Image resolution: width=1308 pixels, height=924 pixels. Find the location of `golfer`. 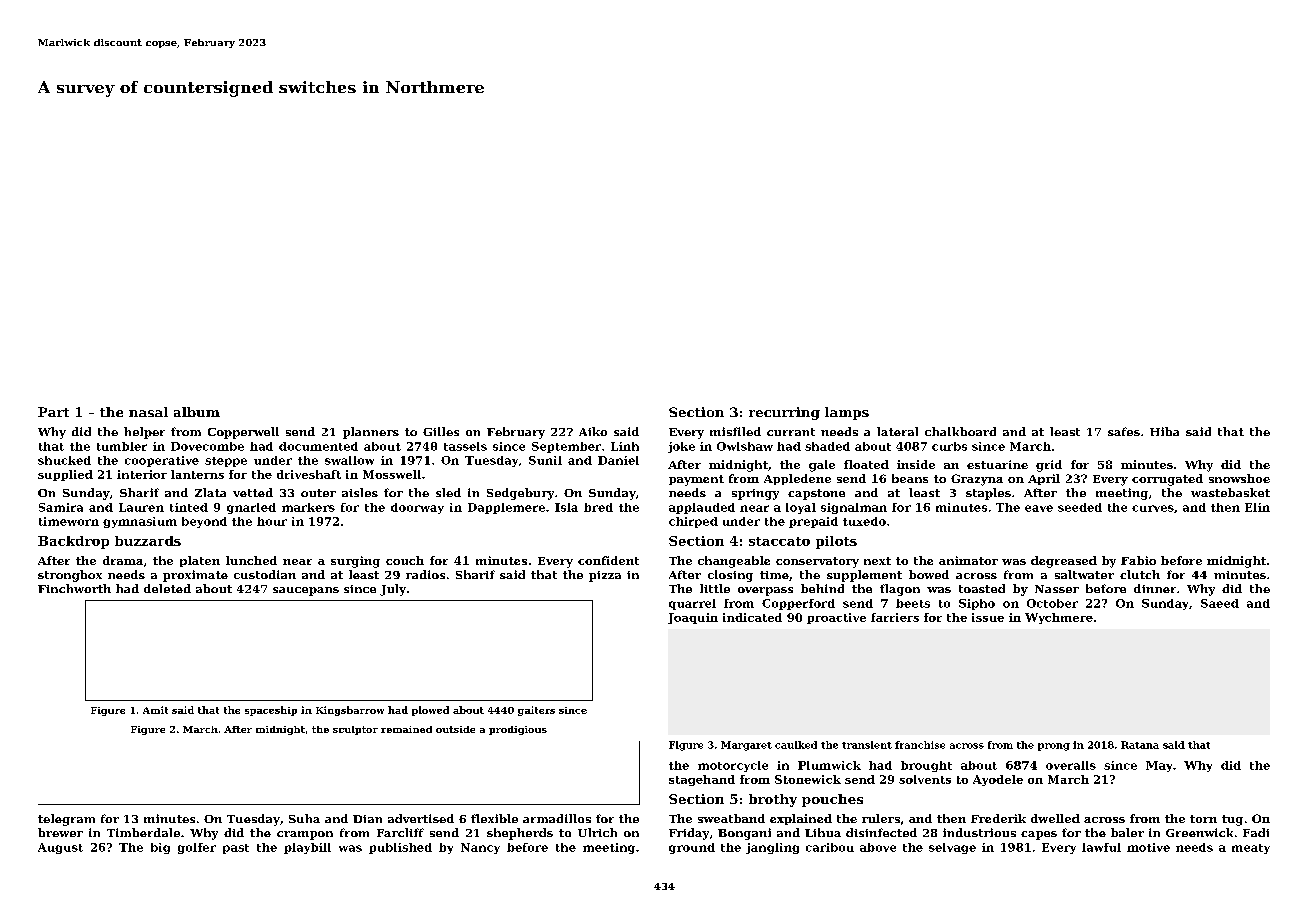

golfer is located at coordinates (197, 848).
